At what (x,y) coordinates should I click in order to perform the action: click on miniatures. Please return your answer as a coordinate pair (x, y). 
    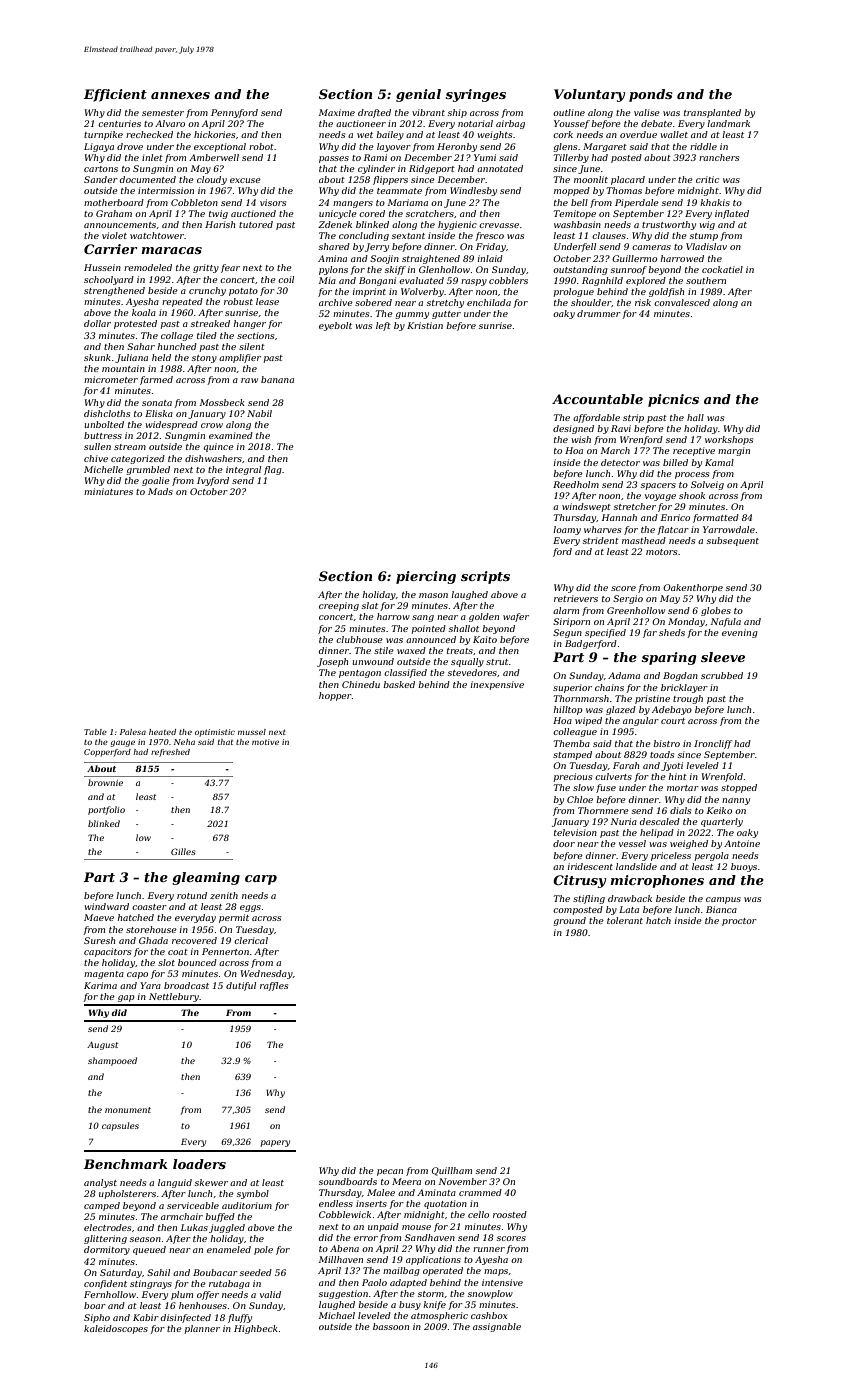
    Looking at the image, I should click on (108, 491).
